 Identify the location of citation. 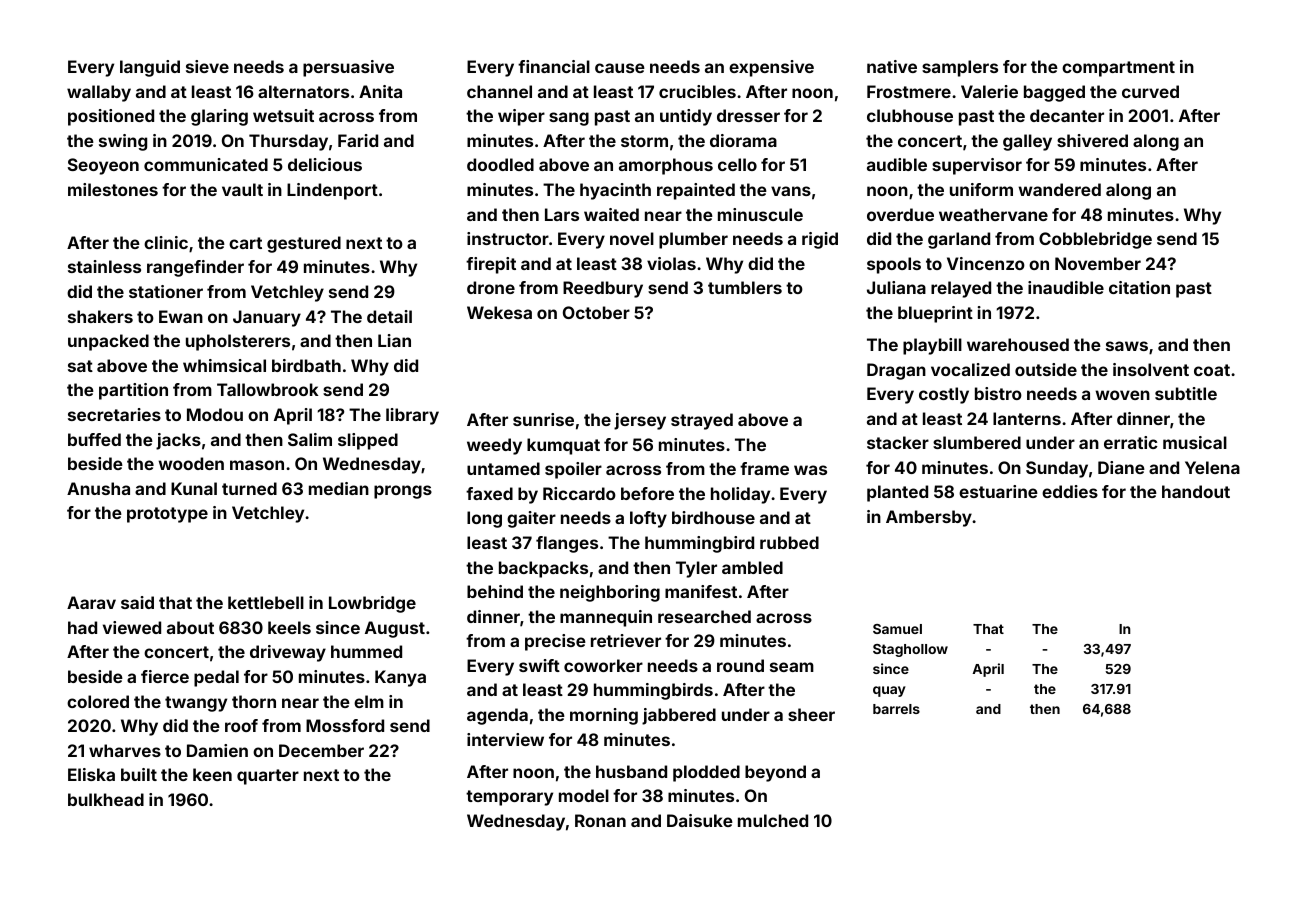
(1139, 287).
